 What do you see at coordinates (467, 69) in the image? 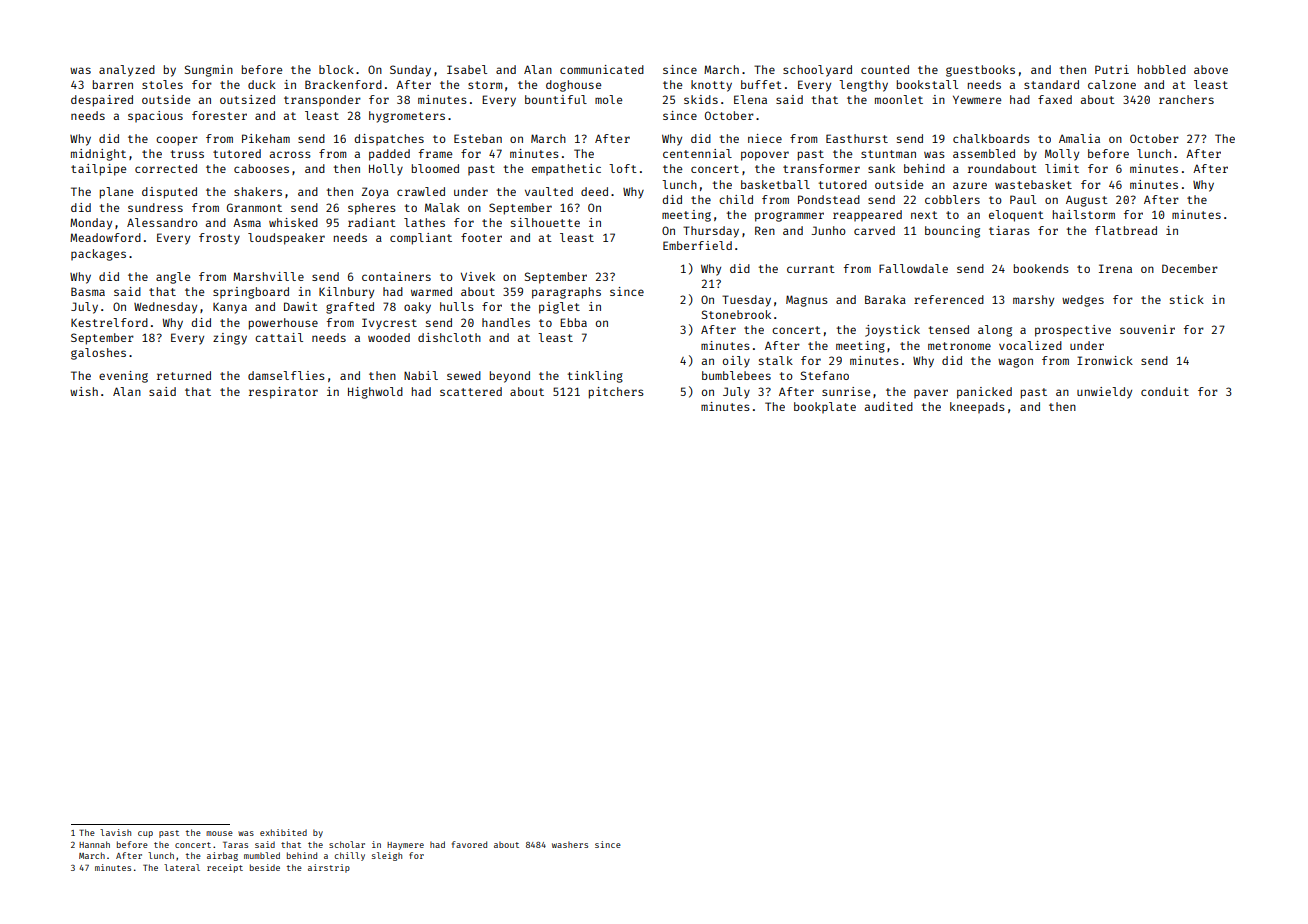
I see `Isabel` at bounding box center [467, 69].
